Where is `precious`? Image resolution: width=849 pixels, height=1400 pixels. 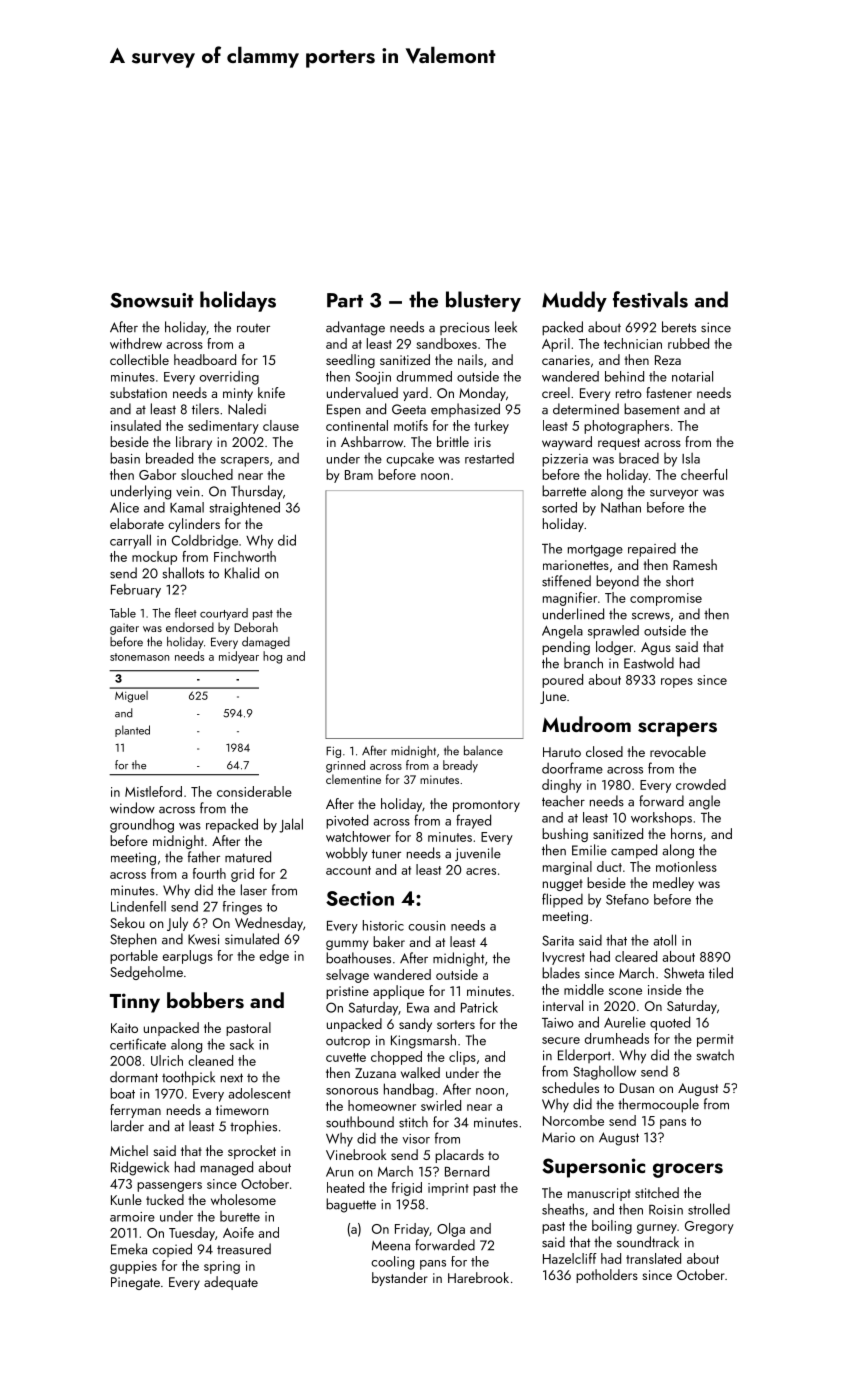
precious is located at coordinates (465, 328).
